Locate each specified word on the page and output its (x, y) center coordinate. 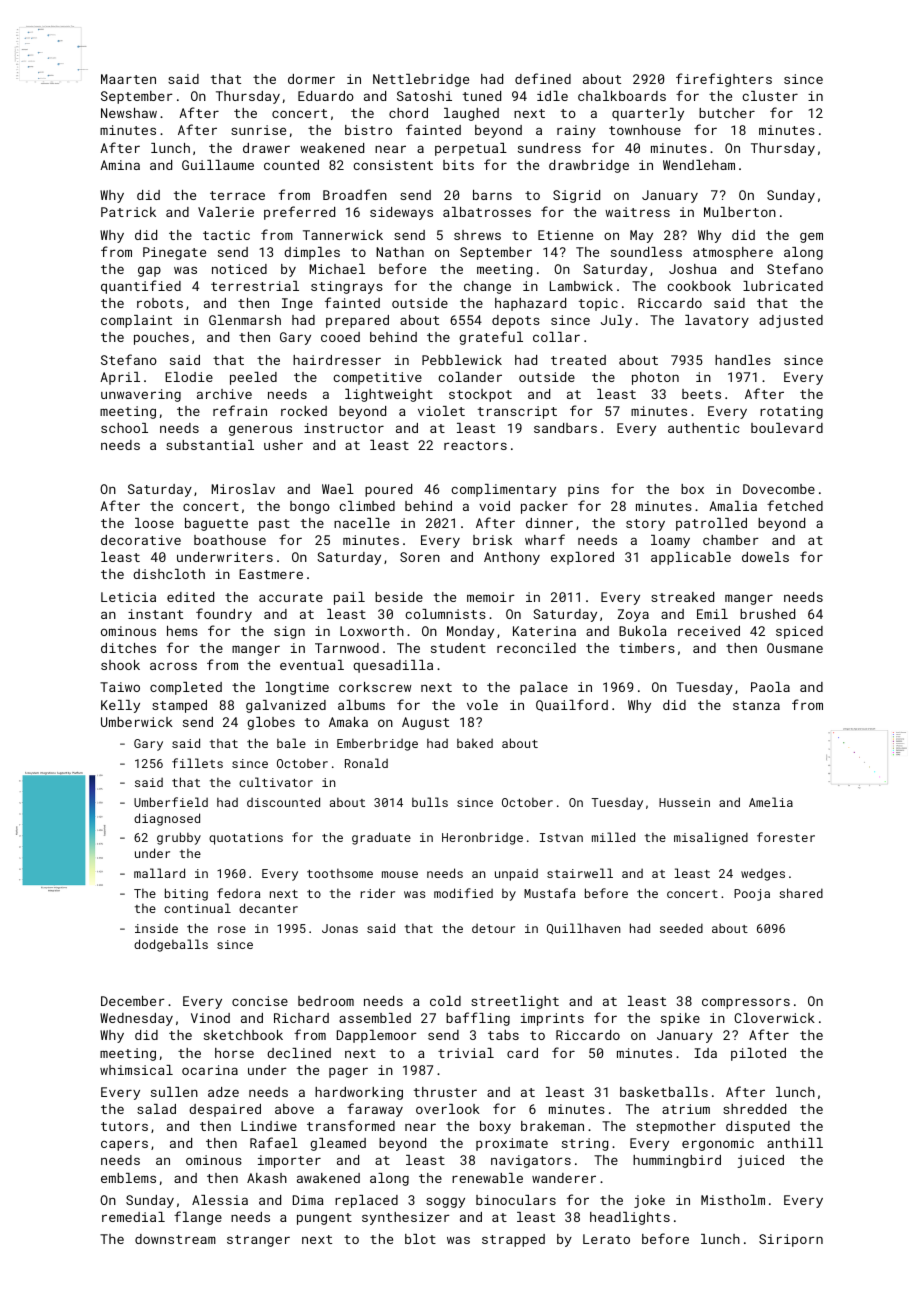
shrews (477, 235)
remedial (133, 1217)
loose (154, 523)
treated (578, 360)
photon (655, 378)
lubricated (783, 286)
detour (493, 928)
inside (156, 928)
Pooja (752, 895)
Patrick (128, 212)
